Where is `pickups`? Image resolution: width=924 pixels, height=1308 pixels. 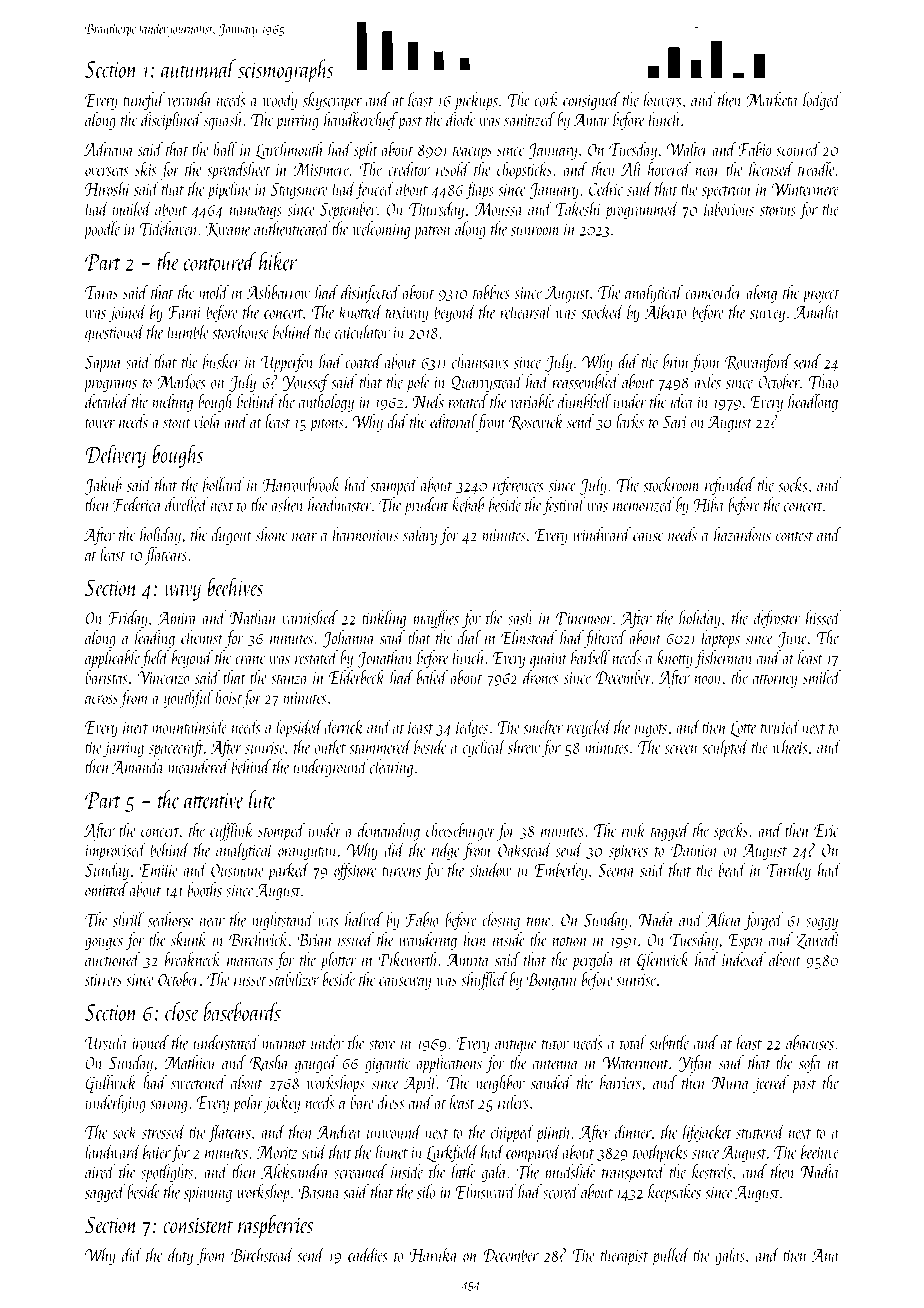 pickups is located at coordinates (476, 101).
